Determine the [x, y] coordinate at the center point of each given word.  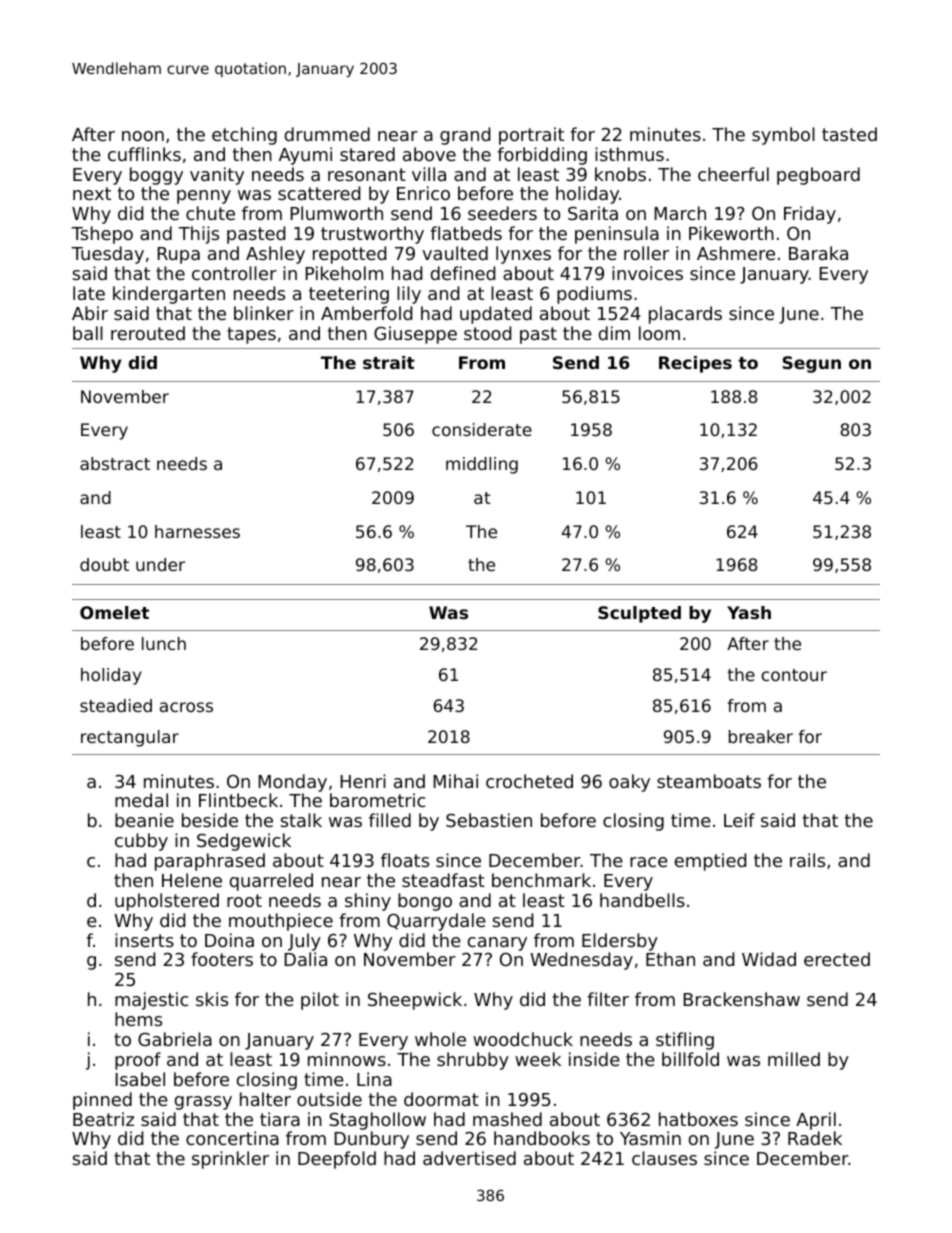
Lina [374, 1079]
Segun [812, 364]
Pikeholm [344, 273]
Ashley [275, 255]
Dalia [305, 959]
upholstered [167, 902]
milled [794, 1059]
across [186, 707]
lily [409, 295]
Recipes [695, 364]
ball [88, 333]
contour [794, 675]
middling [482, 465]
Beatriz [103, 1119]
